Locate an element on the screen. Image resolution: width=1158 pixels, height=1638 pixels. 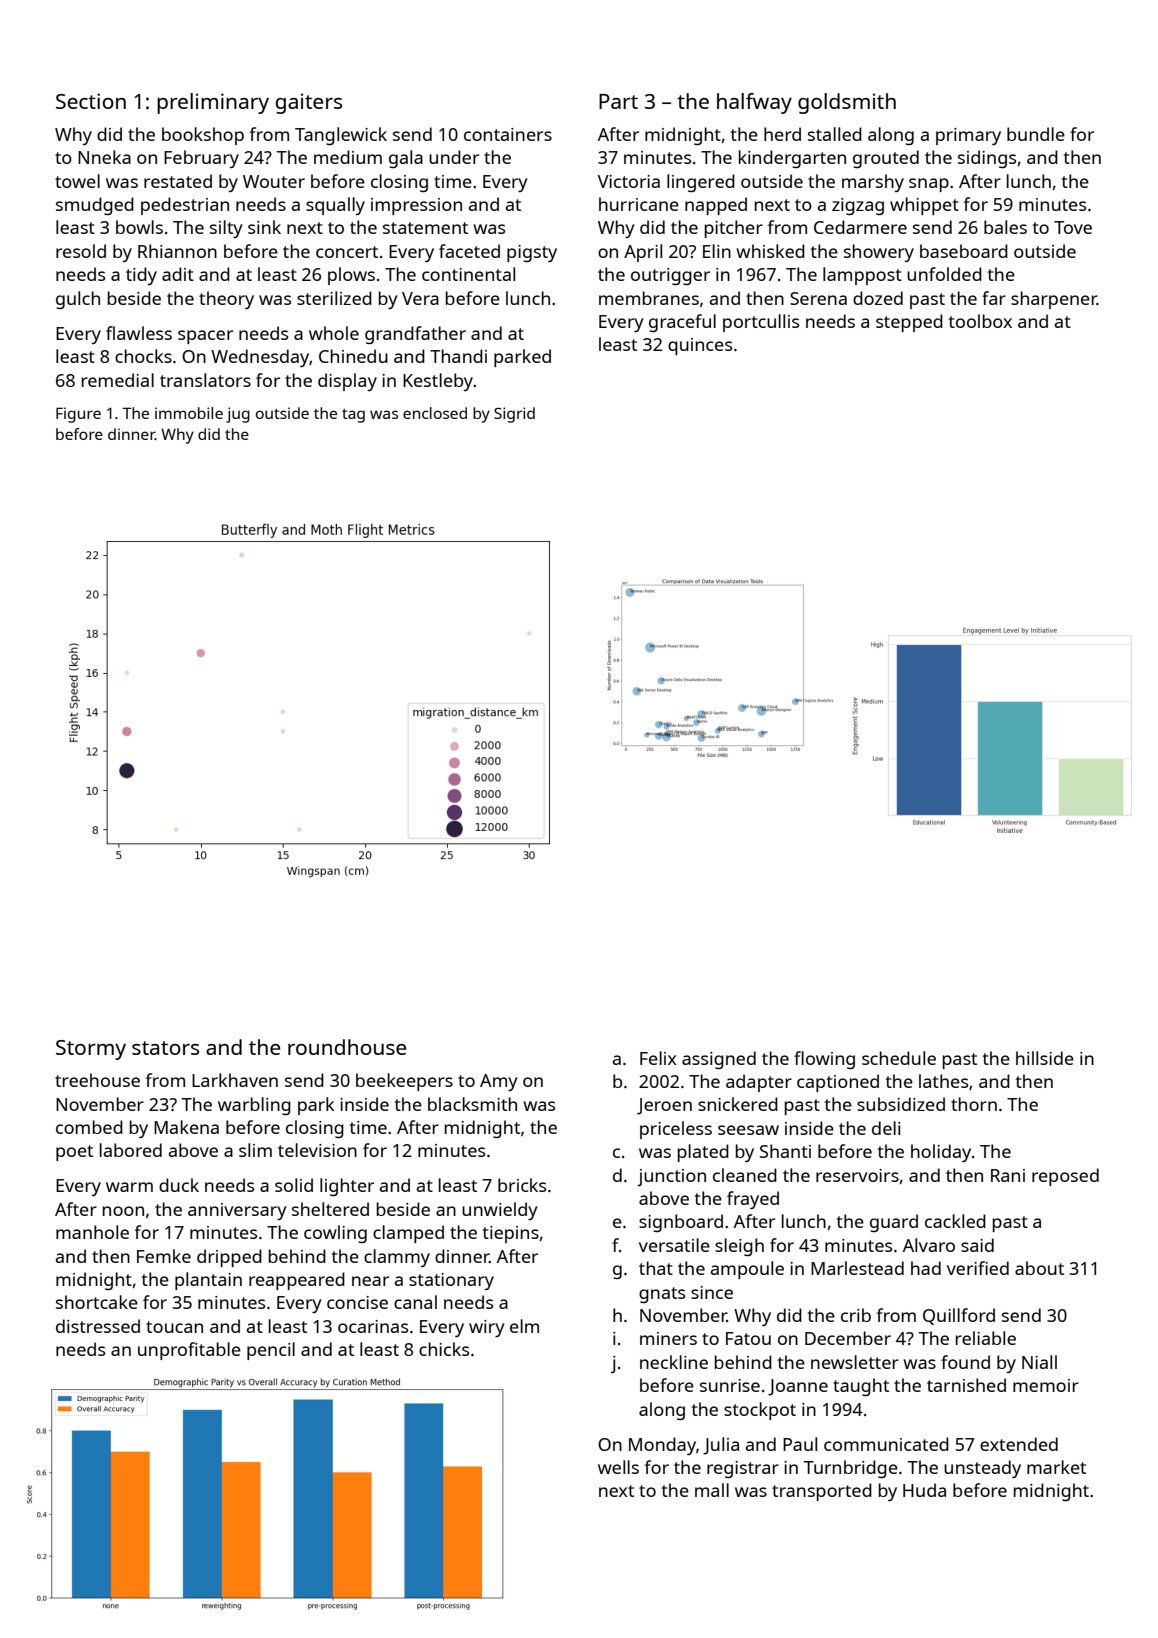
jug is located at coordinates (238, 415).
